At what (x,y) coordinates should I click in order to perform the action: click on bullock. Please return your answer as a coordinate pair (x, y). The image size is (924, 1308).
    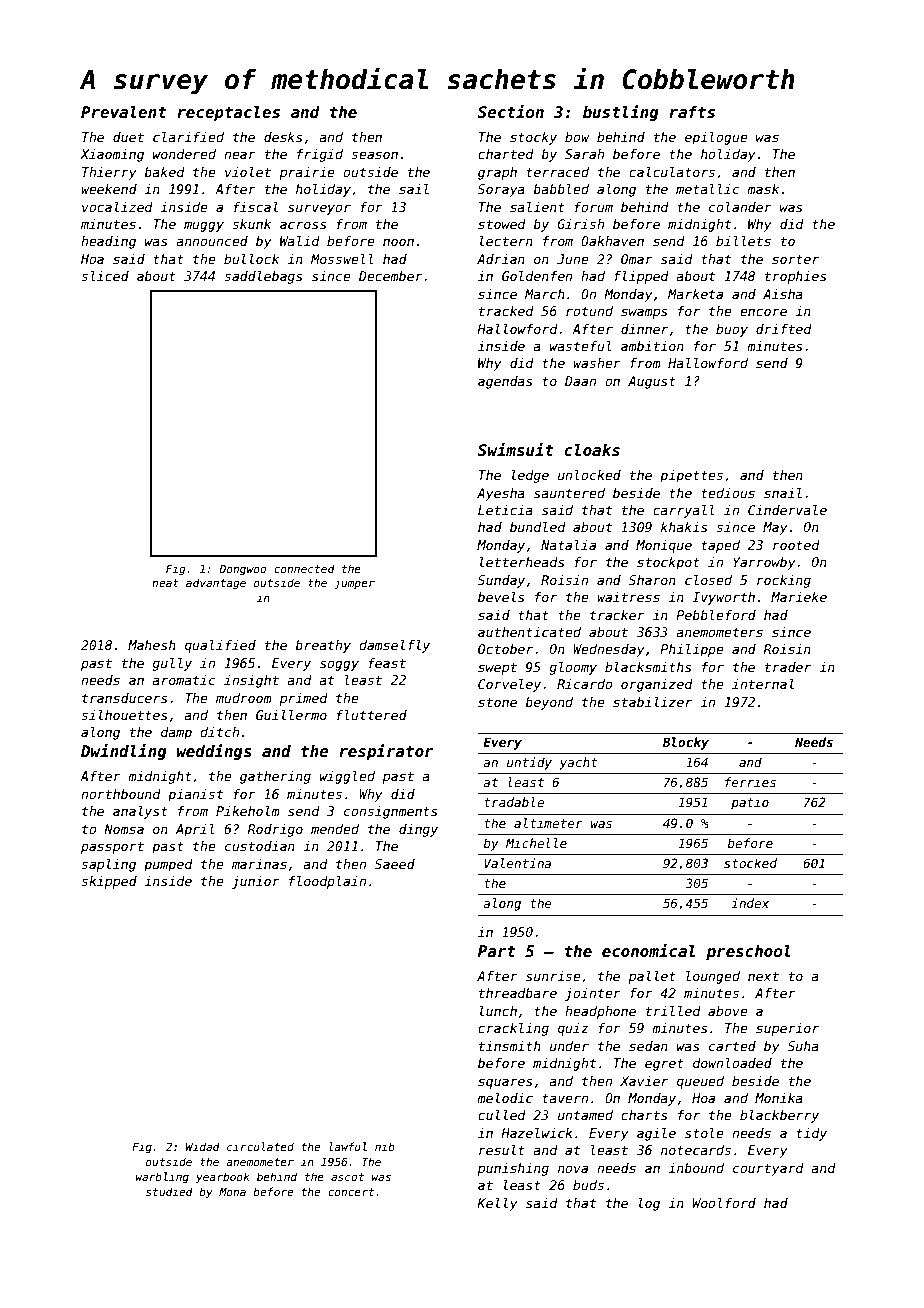
    Looking at the image, I should click on (251, 259).
